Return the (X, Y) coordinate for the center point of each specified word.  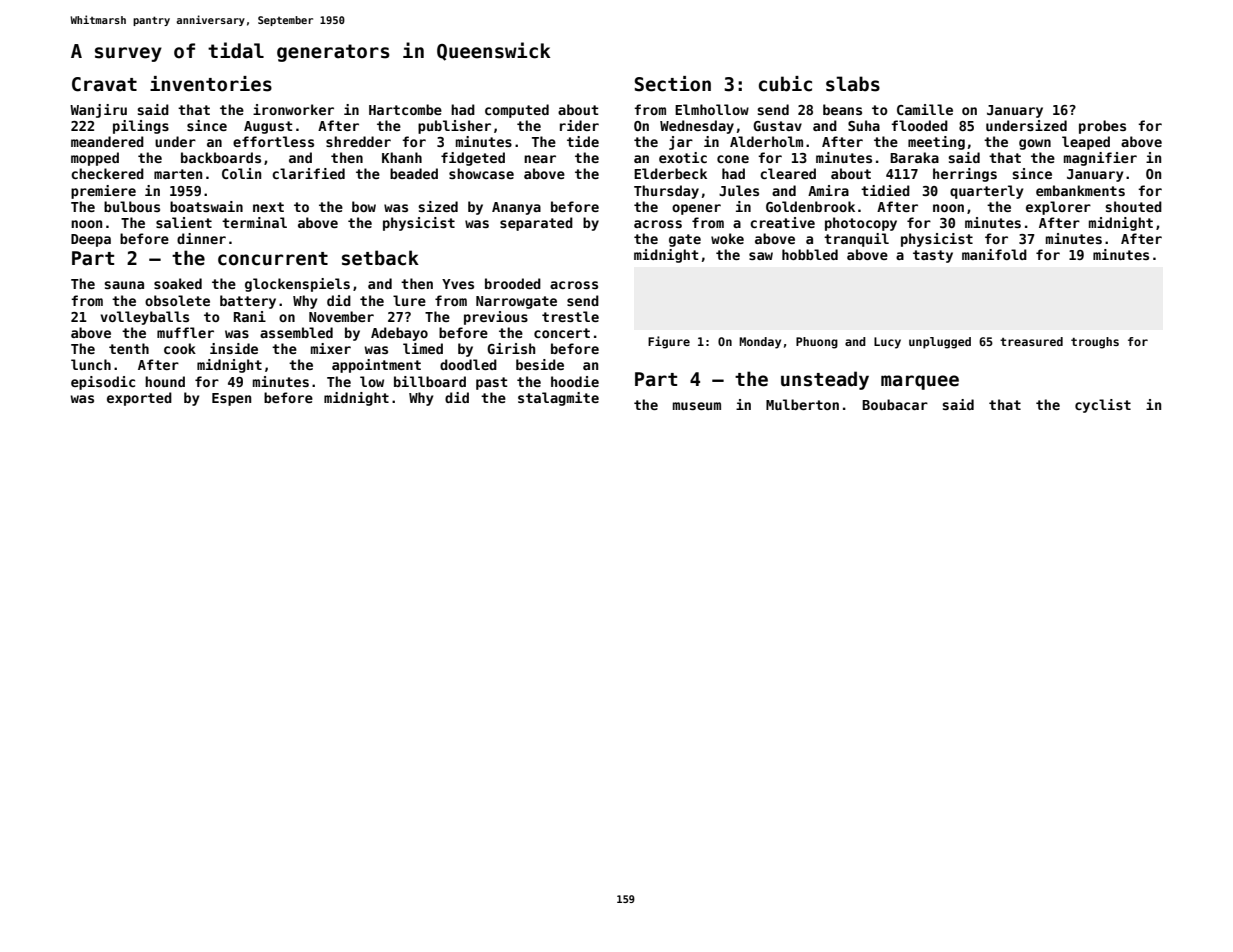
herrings (965, 175)
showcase (481, 173)
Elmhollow (712, 109)
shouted (1133, 206)
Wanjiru (98, 111)
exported (139, 399)
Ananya (516, 208)
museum (697, 406)
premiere (103, 192)
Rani (250, 316)
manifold (994, 254)
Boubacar (895, 404)
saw (761, 256)
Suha (864, 125)
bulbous (132, 206)
